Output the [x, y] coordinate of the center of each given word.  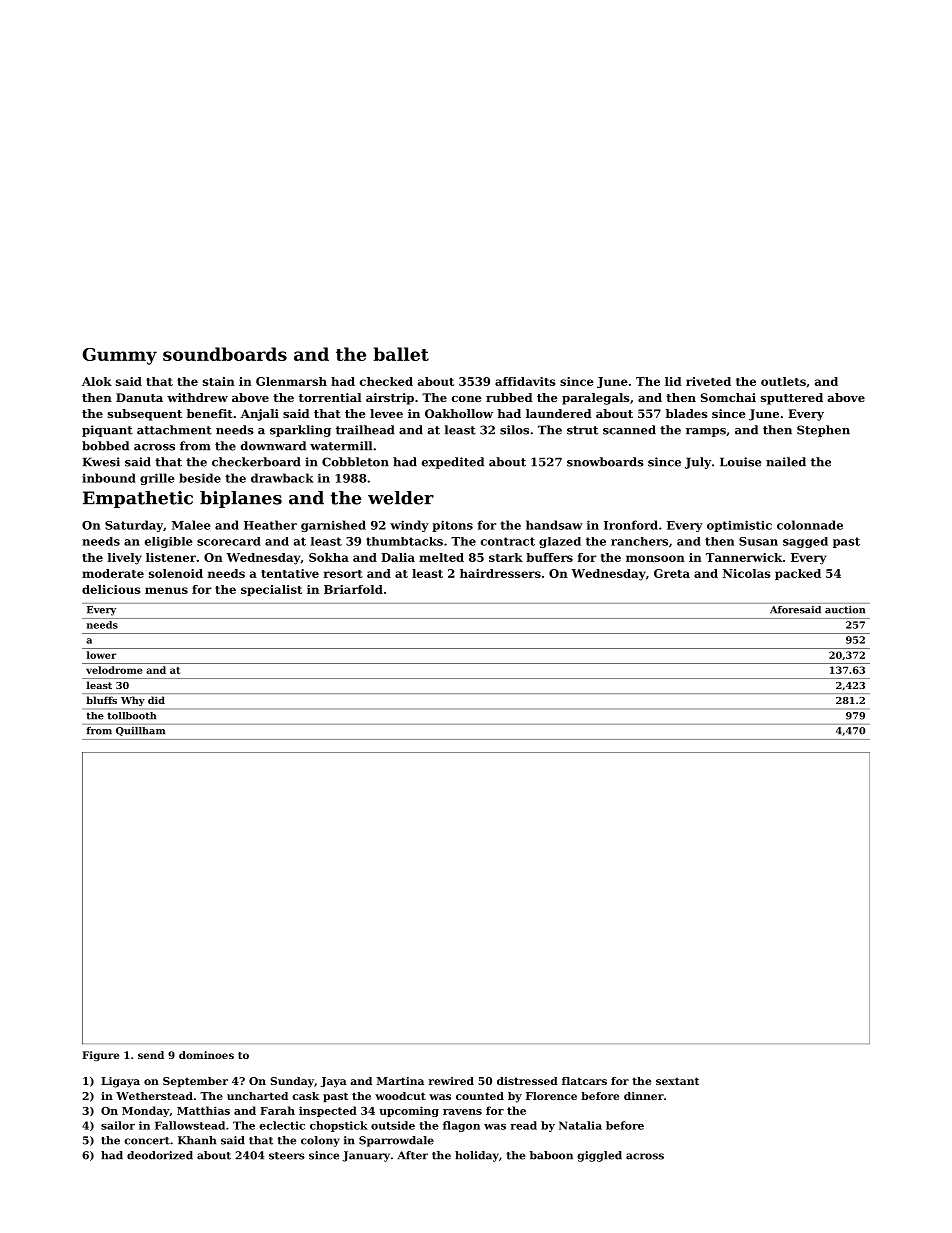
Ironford [631, 525]
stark [506, 557]
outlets [783, 381]
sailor [118, 1125]
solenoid [176, 573]
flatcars [584, 1081]
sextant [677, 1081]
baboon [551, 1155]
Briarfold [353, 589]
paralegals [596, 399]
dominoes [206, 1055]
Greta [672, 573]
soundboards [225, 354]
